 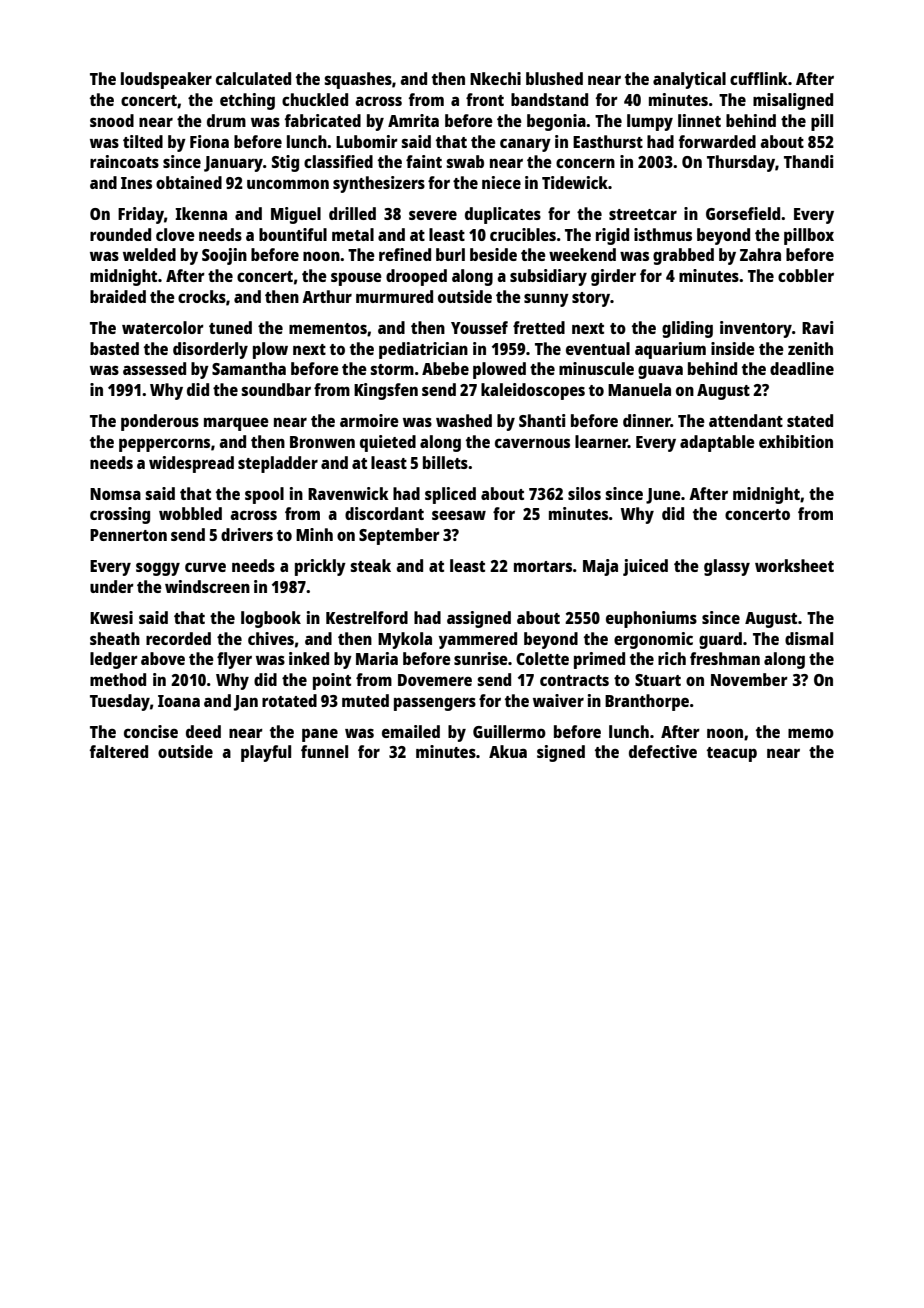 What do you see at coordinates (760, 254) in the document?
I see `Zahra` at bounding box center [760, 254].
